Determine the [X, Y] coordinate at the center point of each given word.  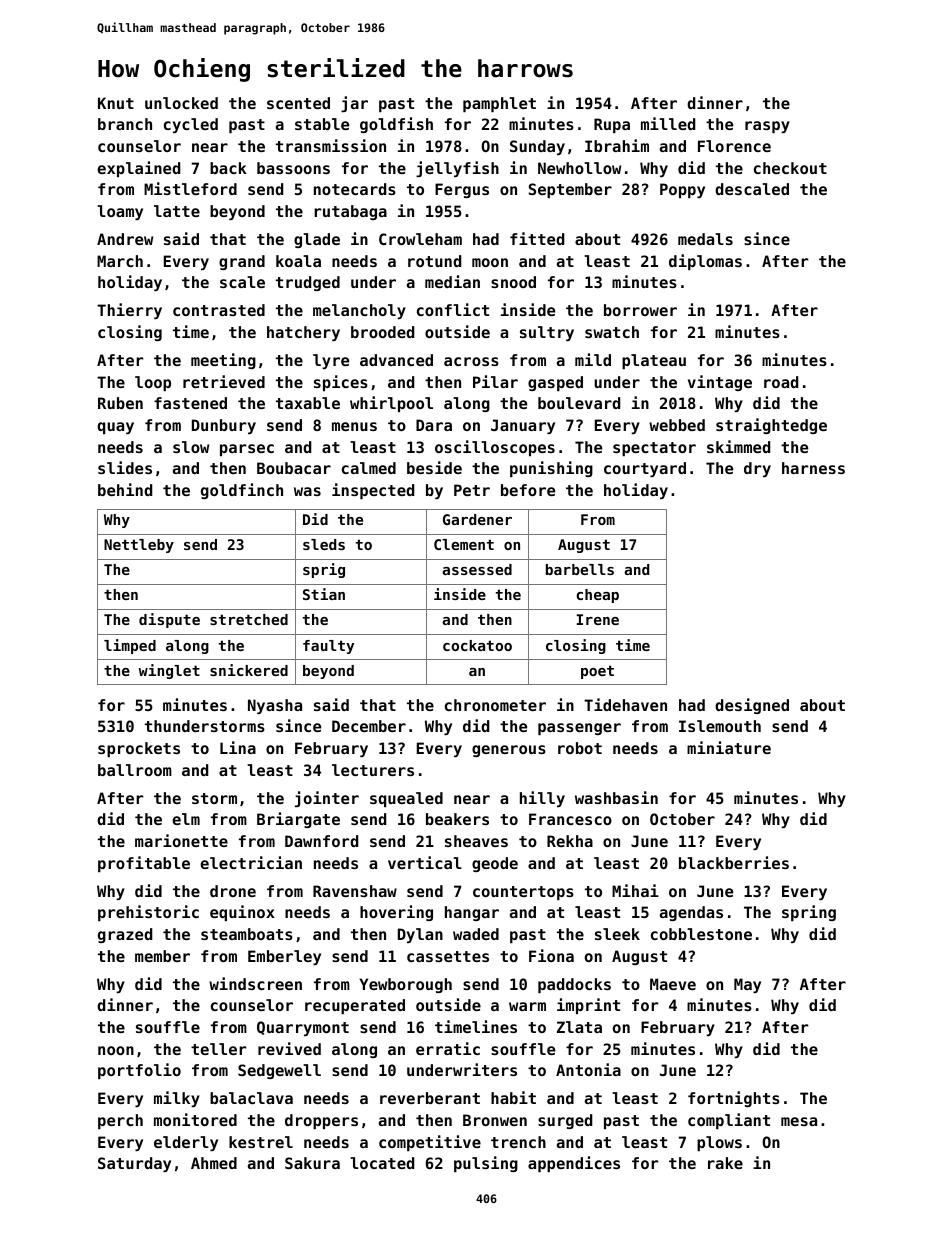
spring [809, 913]
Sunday [537, 147]
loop [153, 383]
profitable [144, 864]
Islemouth [720, 726]
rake [725, 1163]
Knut [116, 103]
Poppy [682, 190]
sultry [547, 333]
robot [580, 748]
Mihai [635, 890]
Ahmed [214, 1163]
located [382, 1163]
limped [130, 646]
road [781, 382]
